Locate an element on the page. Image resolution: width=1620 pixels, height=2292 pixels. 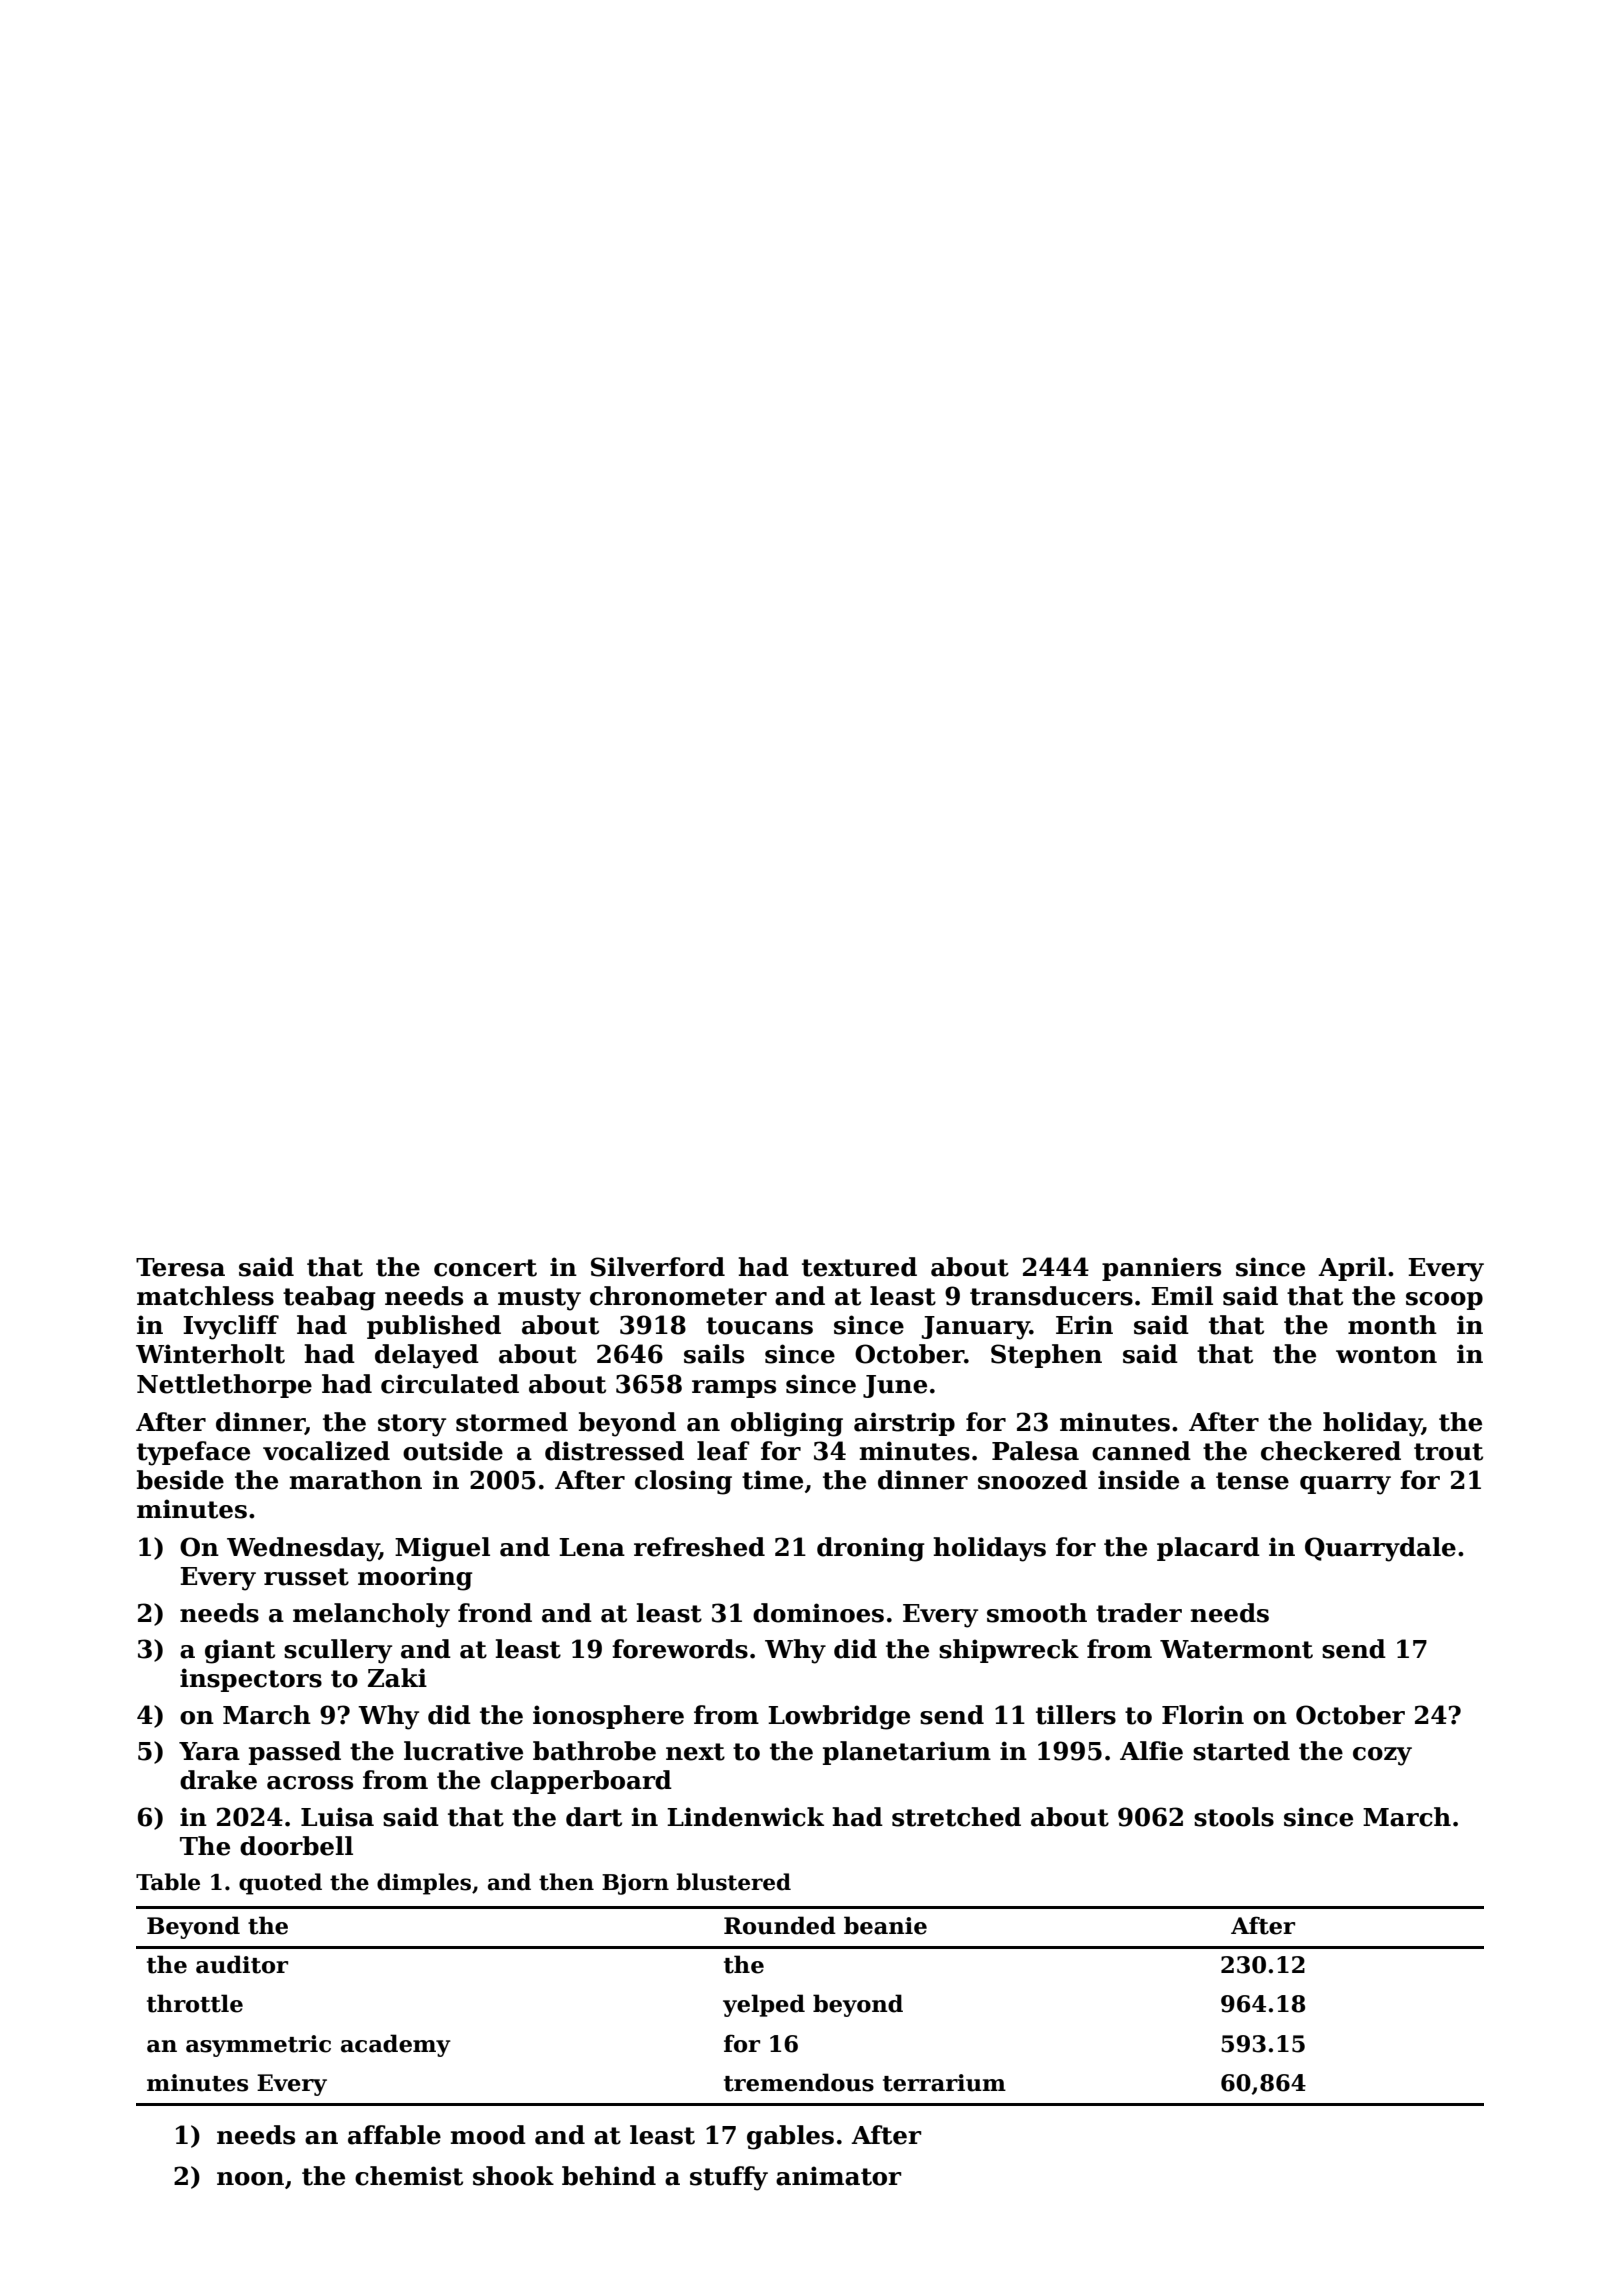
russet is located at coordinates (306, 1577).
